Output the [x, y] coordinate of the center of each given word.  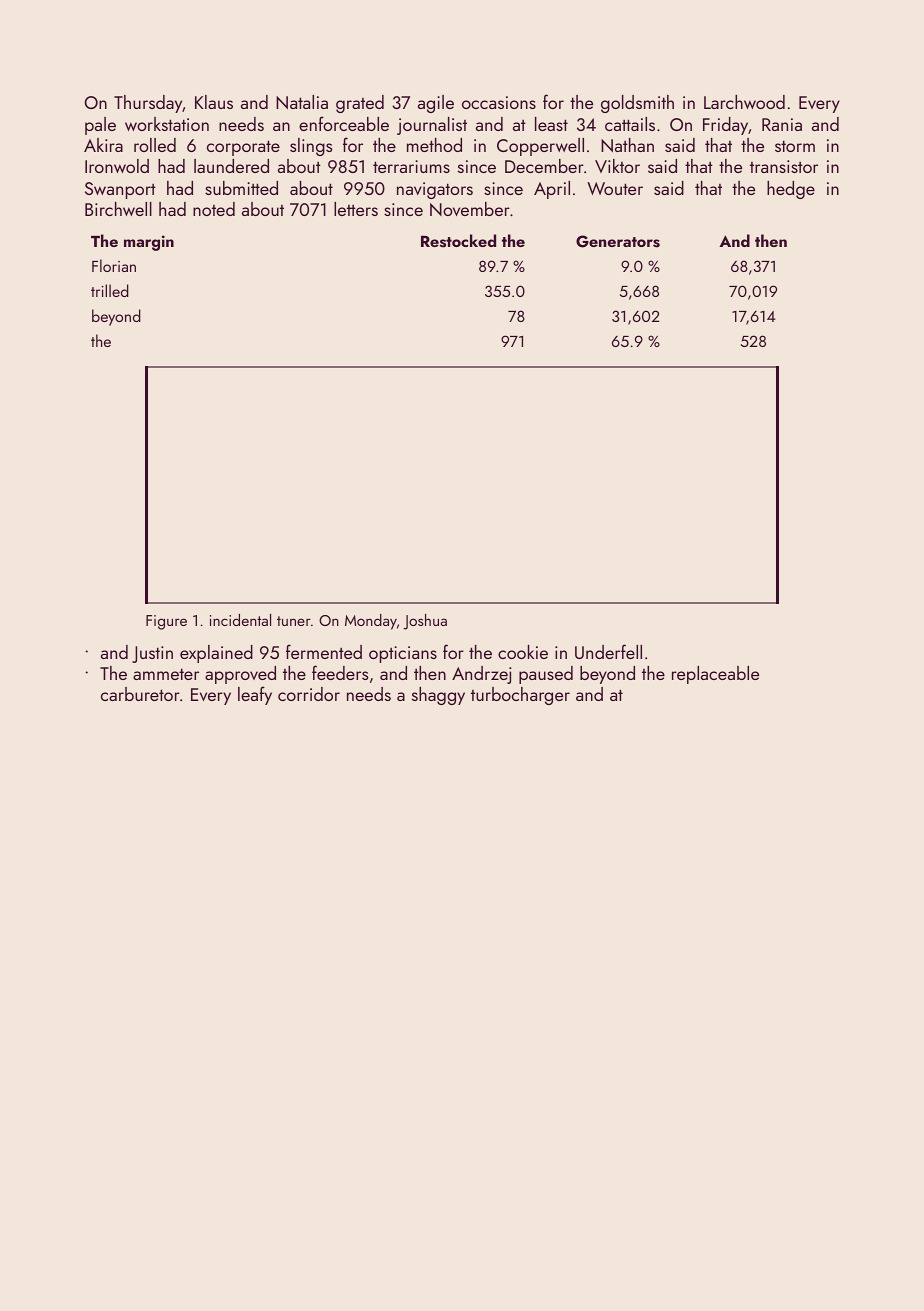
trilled [110, 290]
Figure [166, 622]
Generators [618, 241]
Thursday [148, 104]
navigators [435, 190]
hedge [791, 190]
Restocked [458, 241]
